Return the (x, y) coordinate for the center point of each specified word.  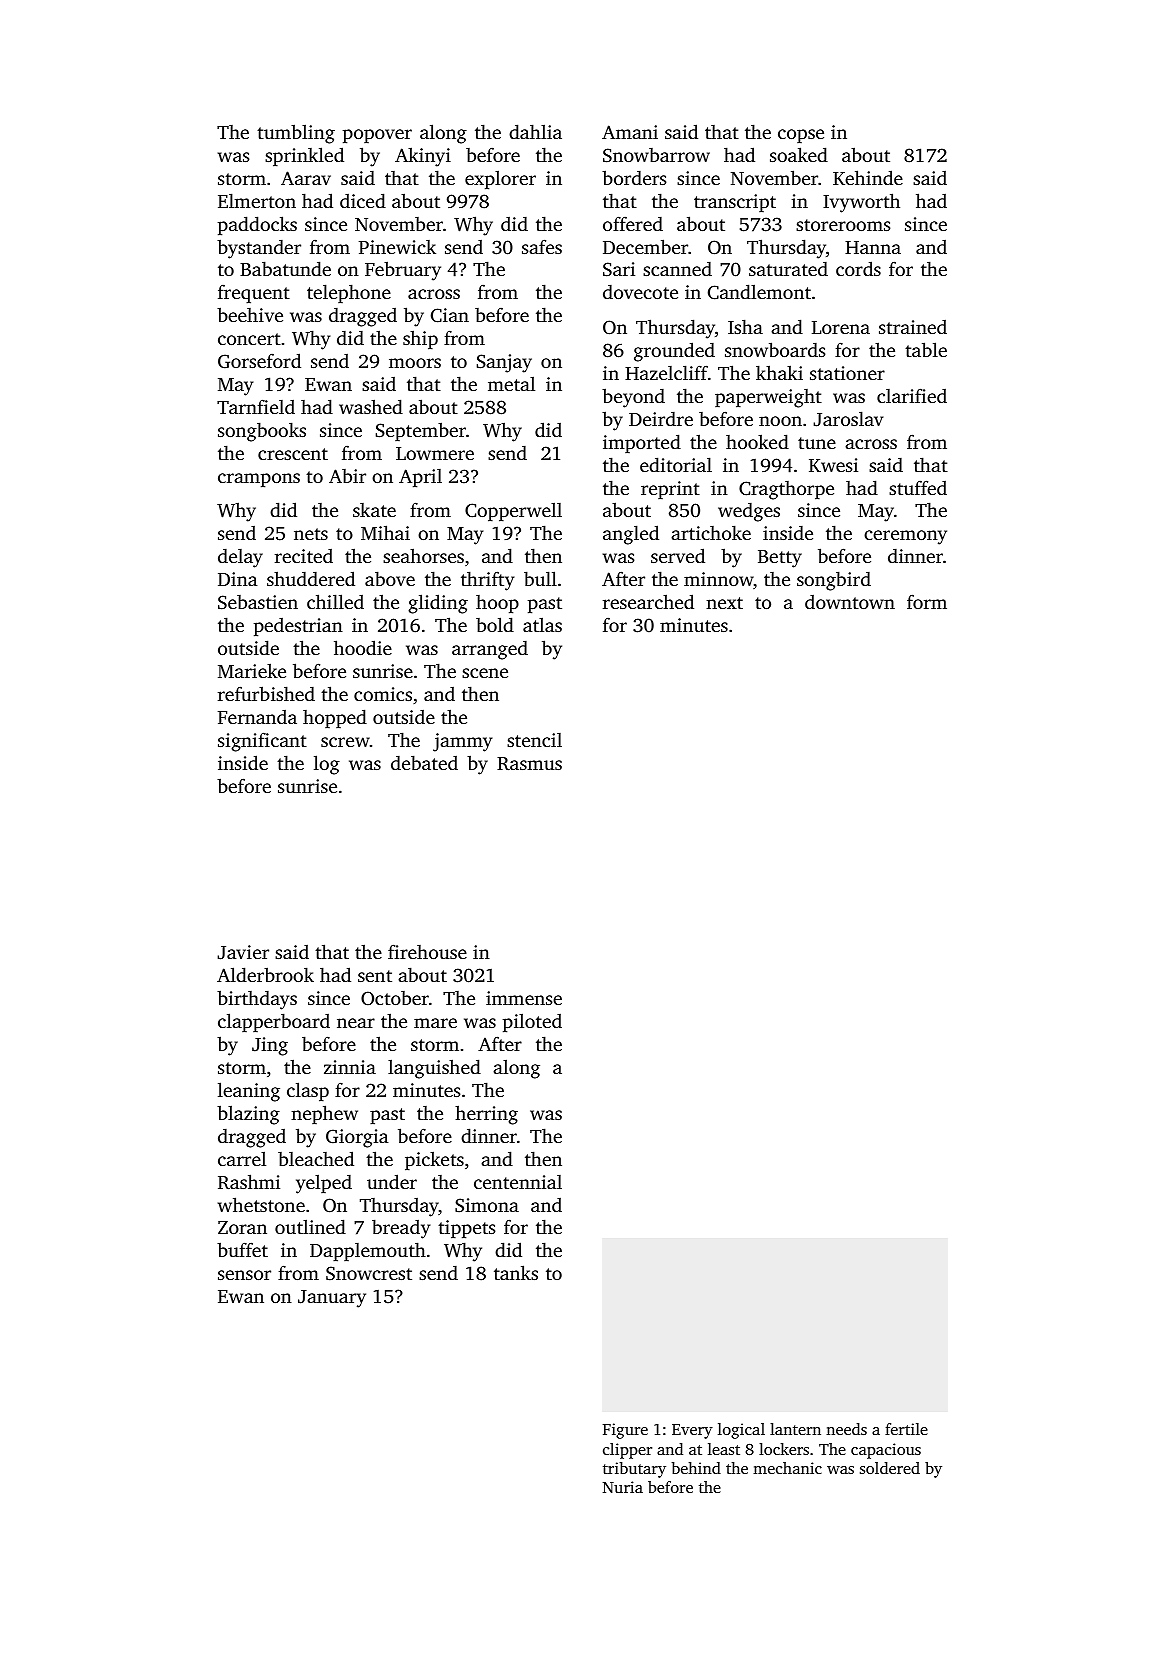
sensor (244, 1275)
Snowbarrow (656, 155)
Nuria (623, 1487)
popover (377, 136)
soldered (890, 1468)
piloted (532, 1022)
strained (913, 327)
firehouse (427, 951)
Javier (243, 952)
